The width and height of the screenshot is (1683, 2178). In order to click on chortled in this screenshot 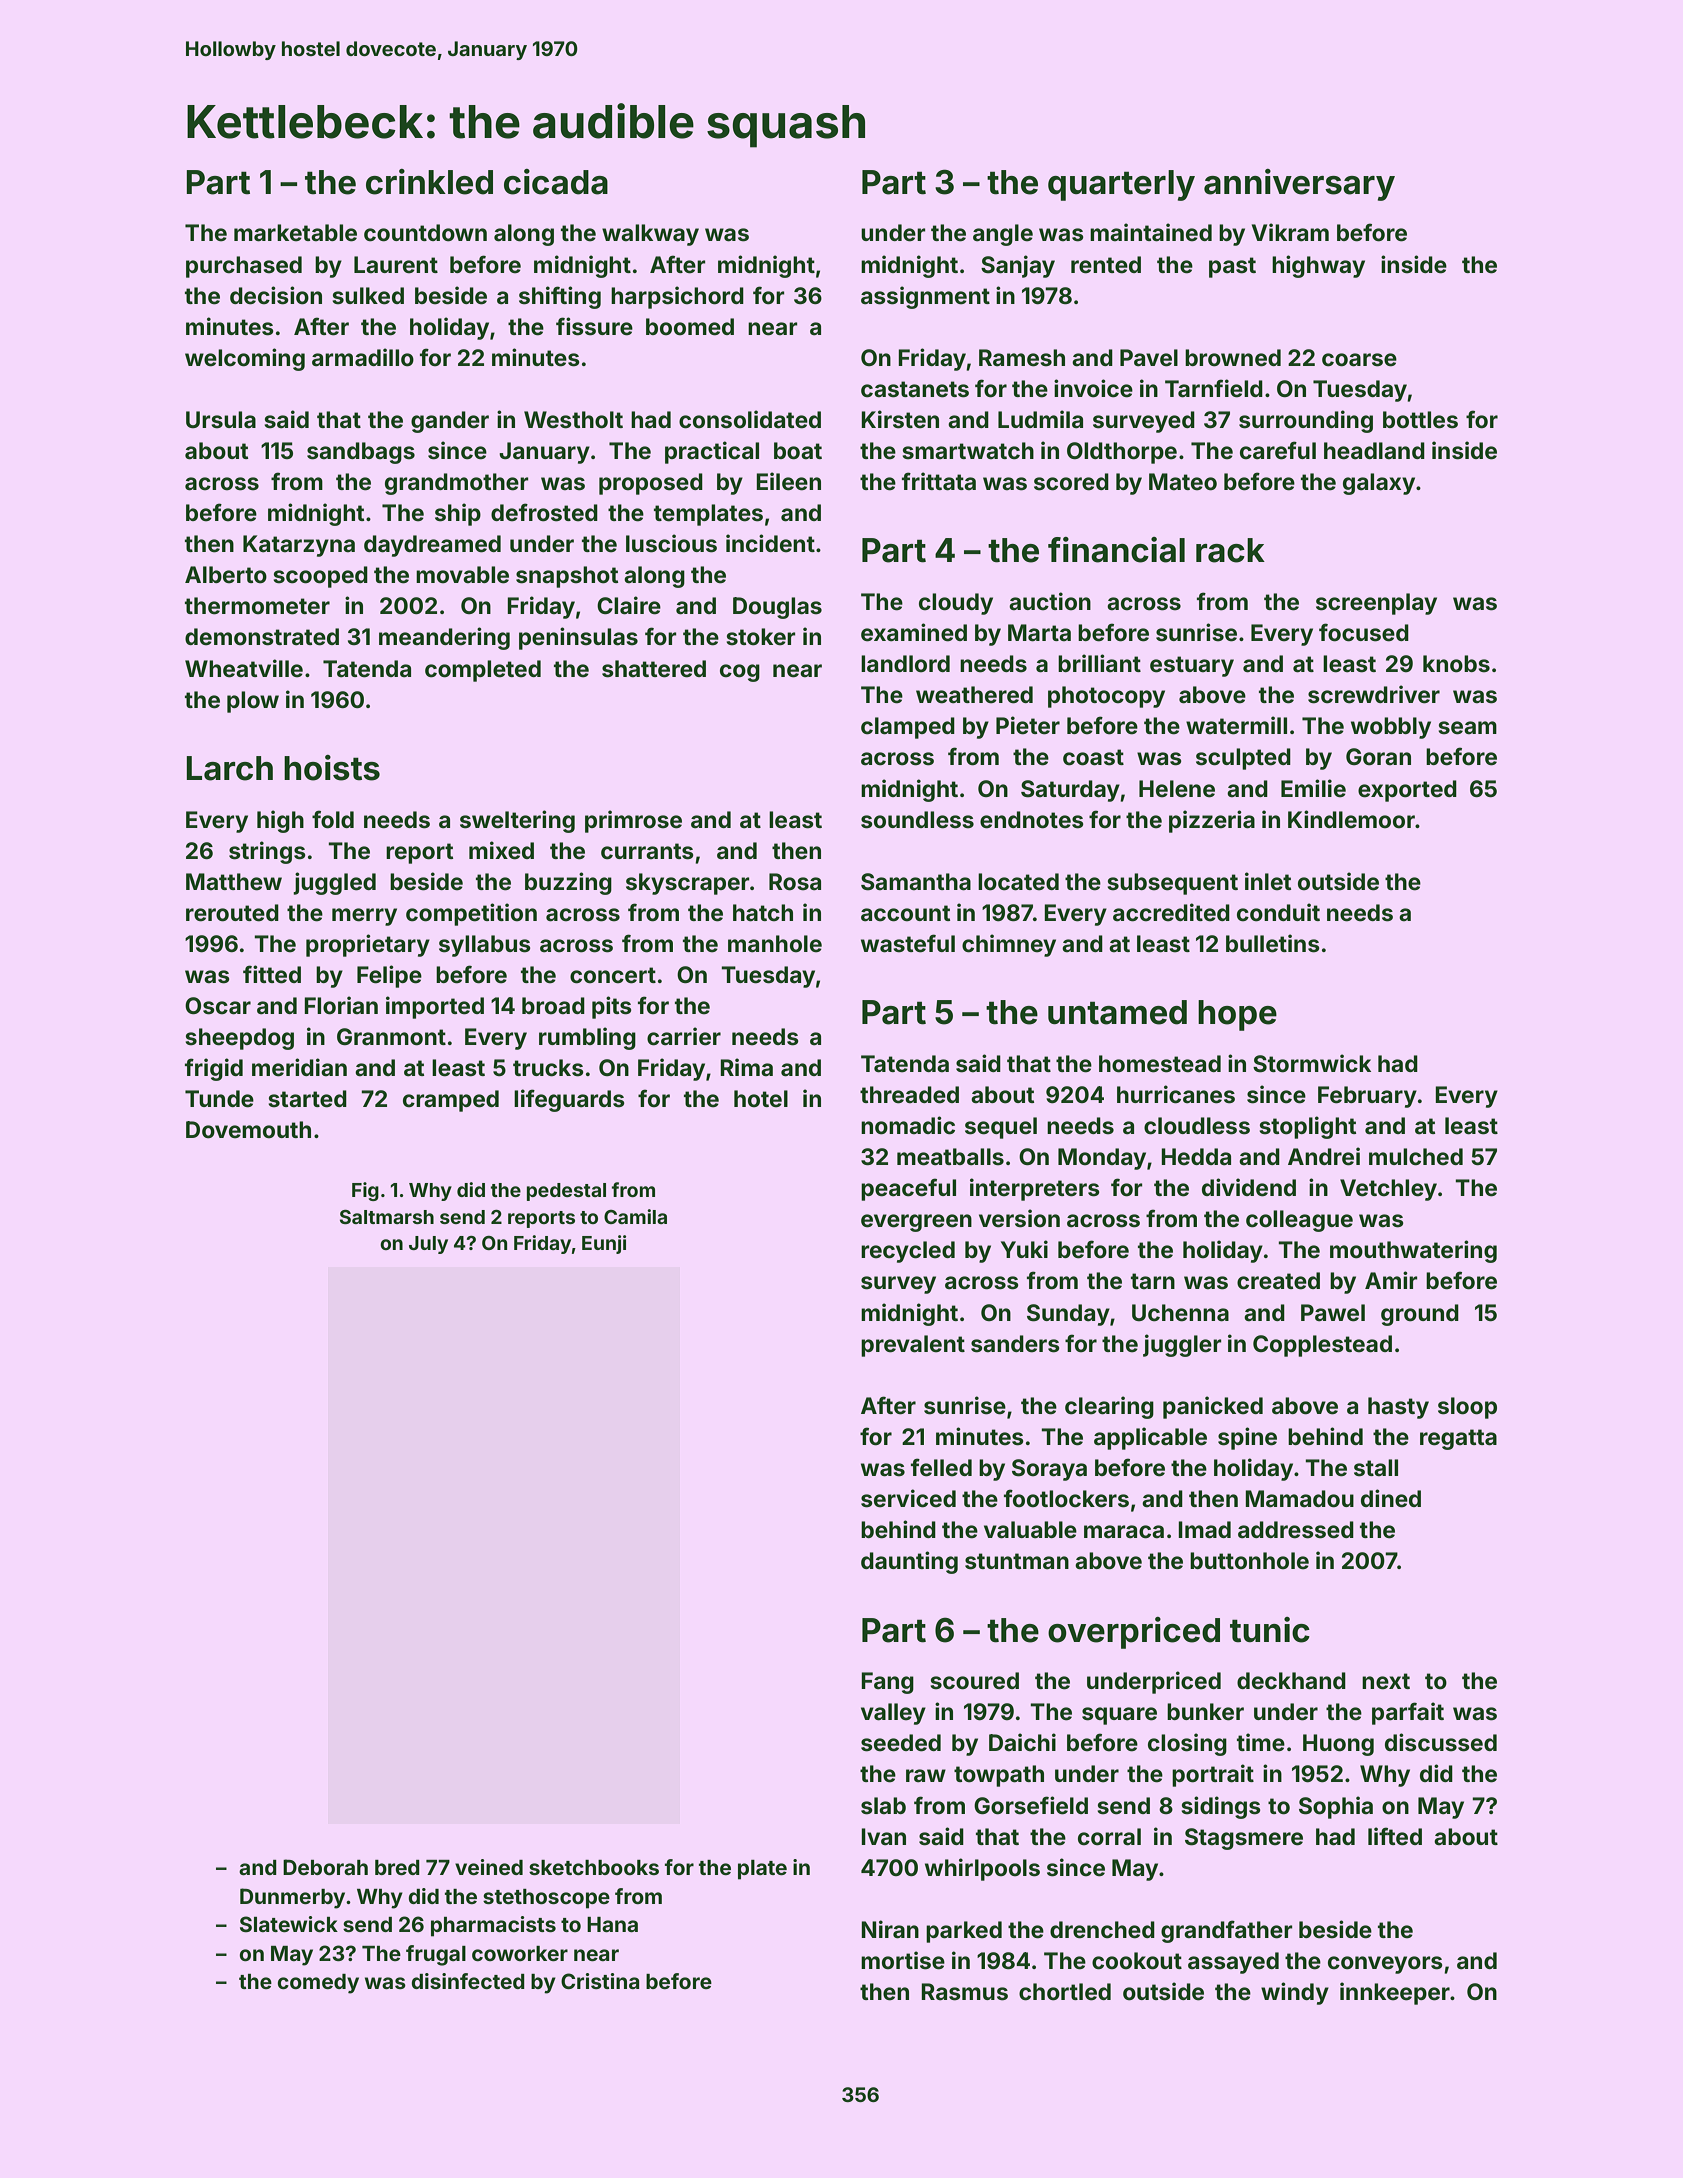, I will do `click(1065, 1992)`.
